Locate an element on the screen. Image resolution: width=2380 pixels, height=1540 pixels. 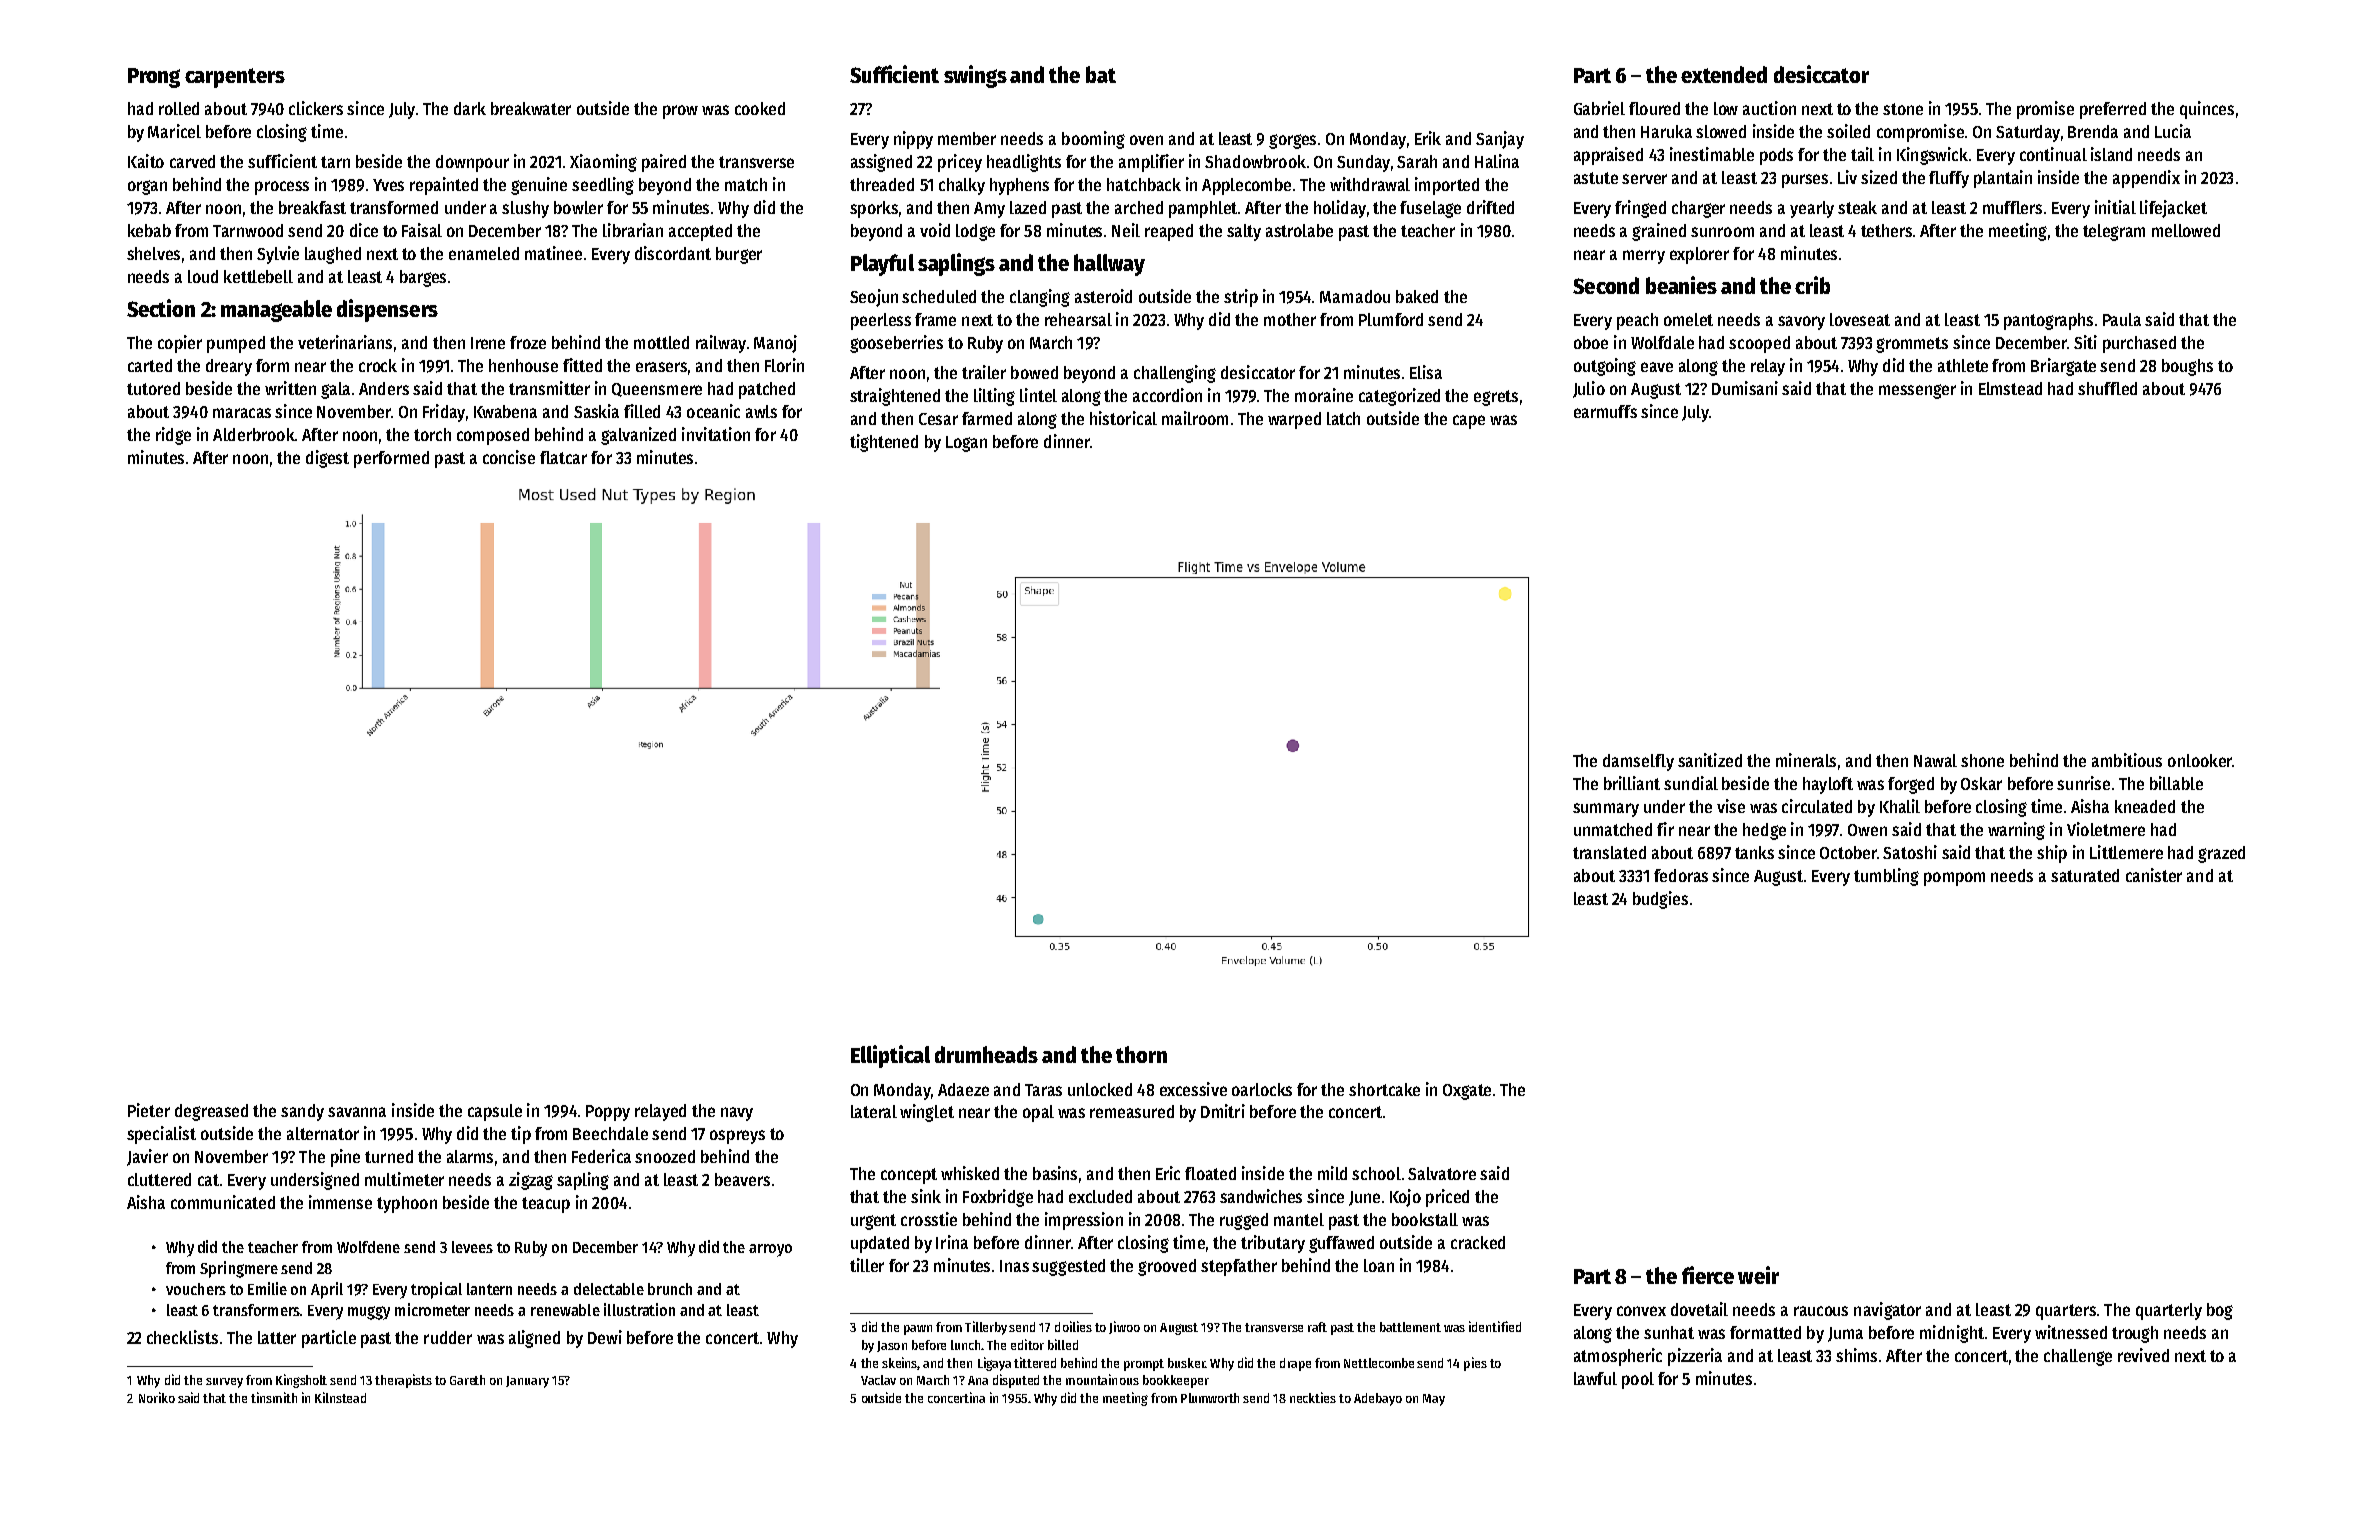
breakwater is located at coordinates (531, 108).
